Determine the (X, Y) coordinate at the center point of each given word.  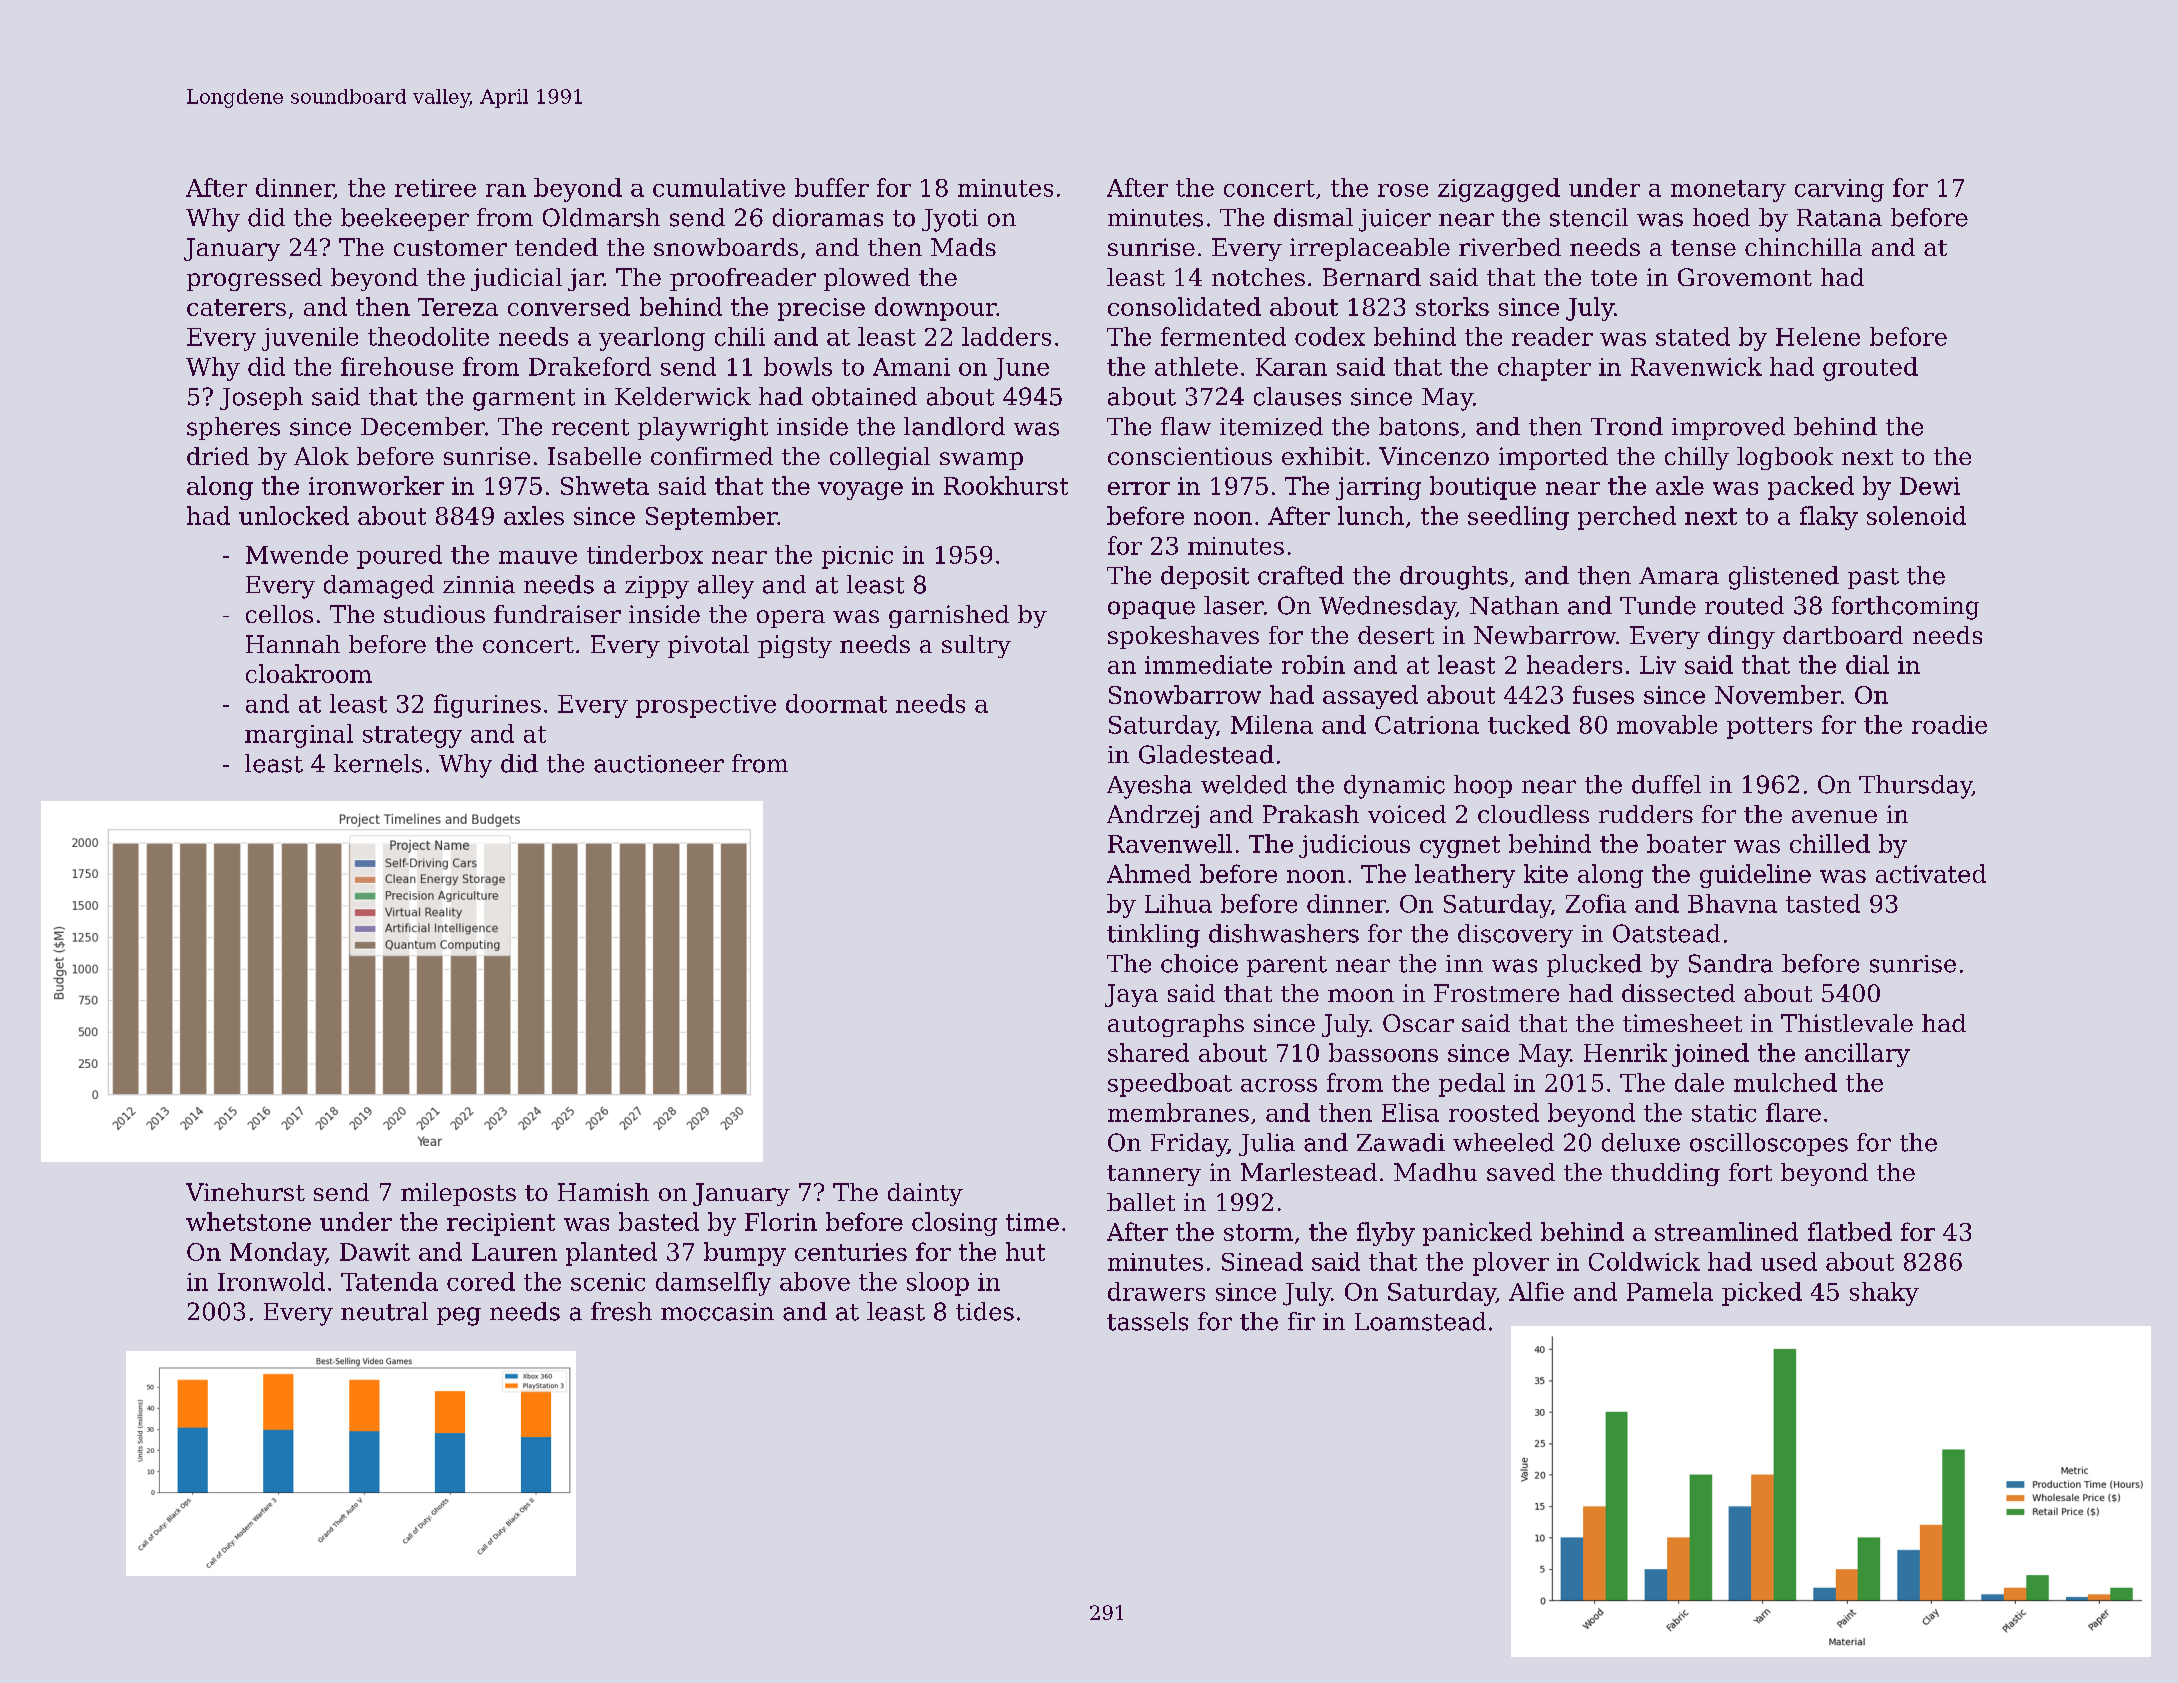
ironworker (376, 485)
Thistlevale (1847, 1023)
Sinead (1262, 1261)
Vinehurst (245, 1192)
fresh (621, 1311)
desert (1396, 635)
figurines (487, 706)
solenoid (1916, 515)
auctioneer (659, 764)
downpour (935, 309)
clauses (1297, 396)
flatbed (1850, 1231)
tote (1614, 278)
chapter (1544, 369)
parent (1287, 966)
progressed (254, 279)
